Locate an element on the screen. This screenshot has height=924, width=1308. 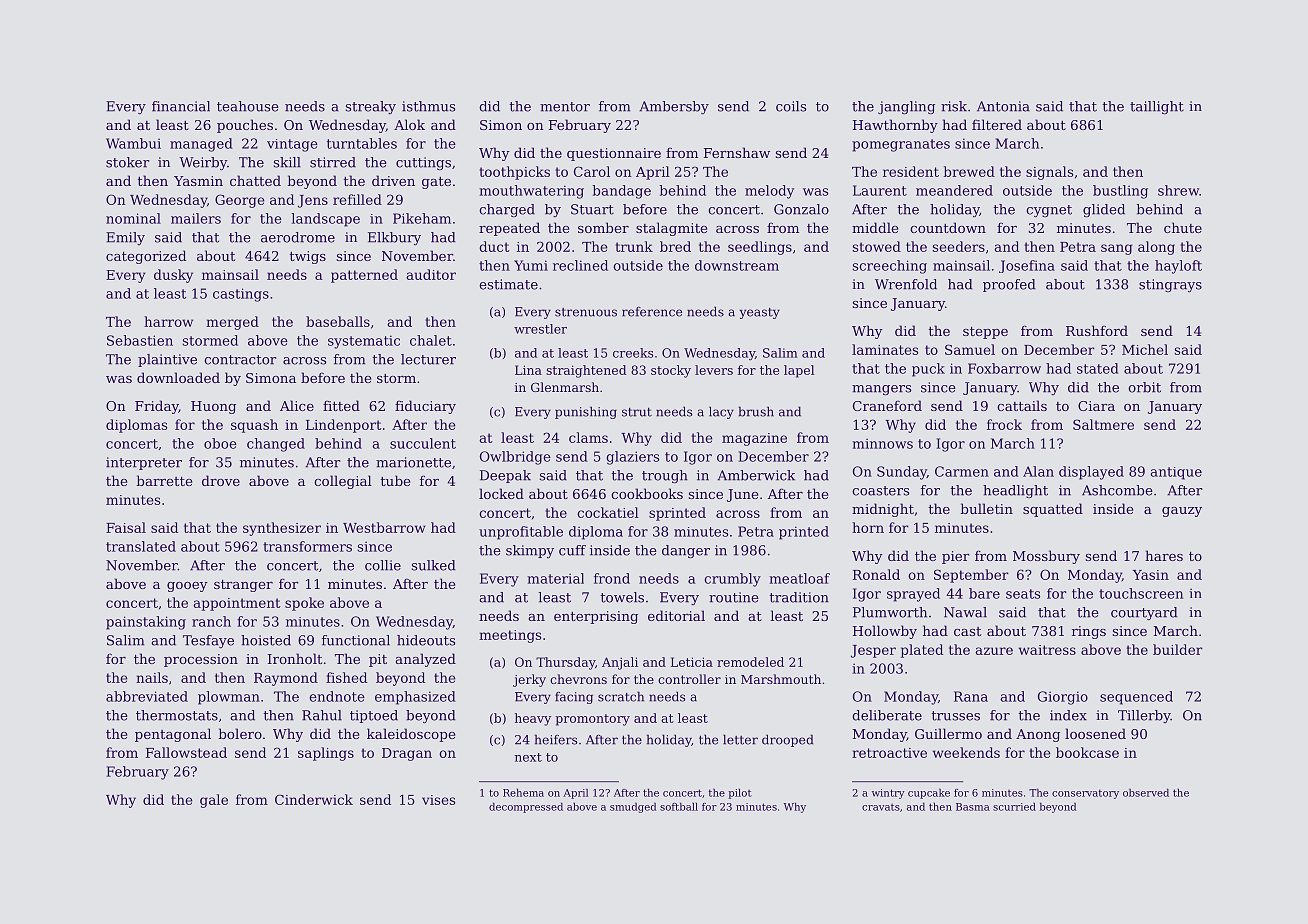
cuttings is located at coordinates (423, 163).
